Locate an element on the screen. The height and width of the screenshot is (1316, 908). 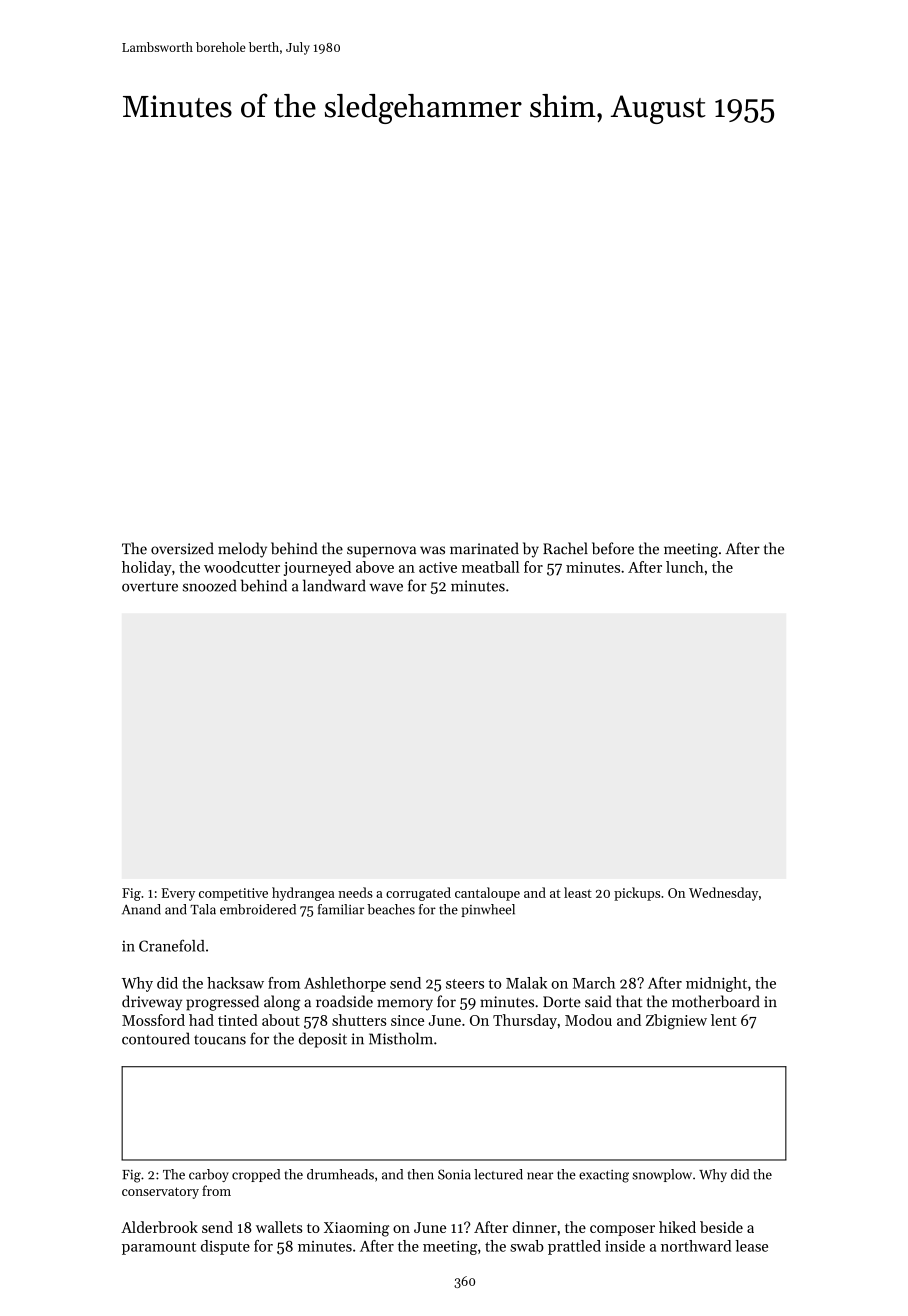
memory is located at coordinates (405, 1005).
